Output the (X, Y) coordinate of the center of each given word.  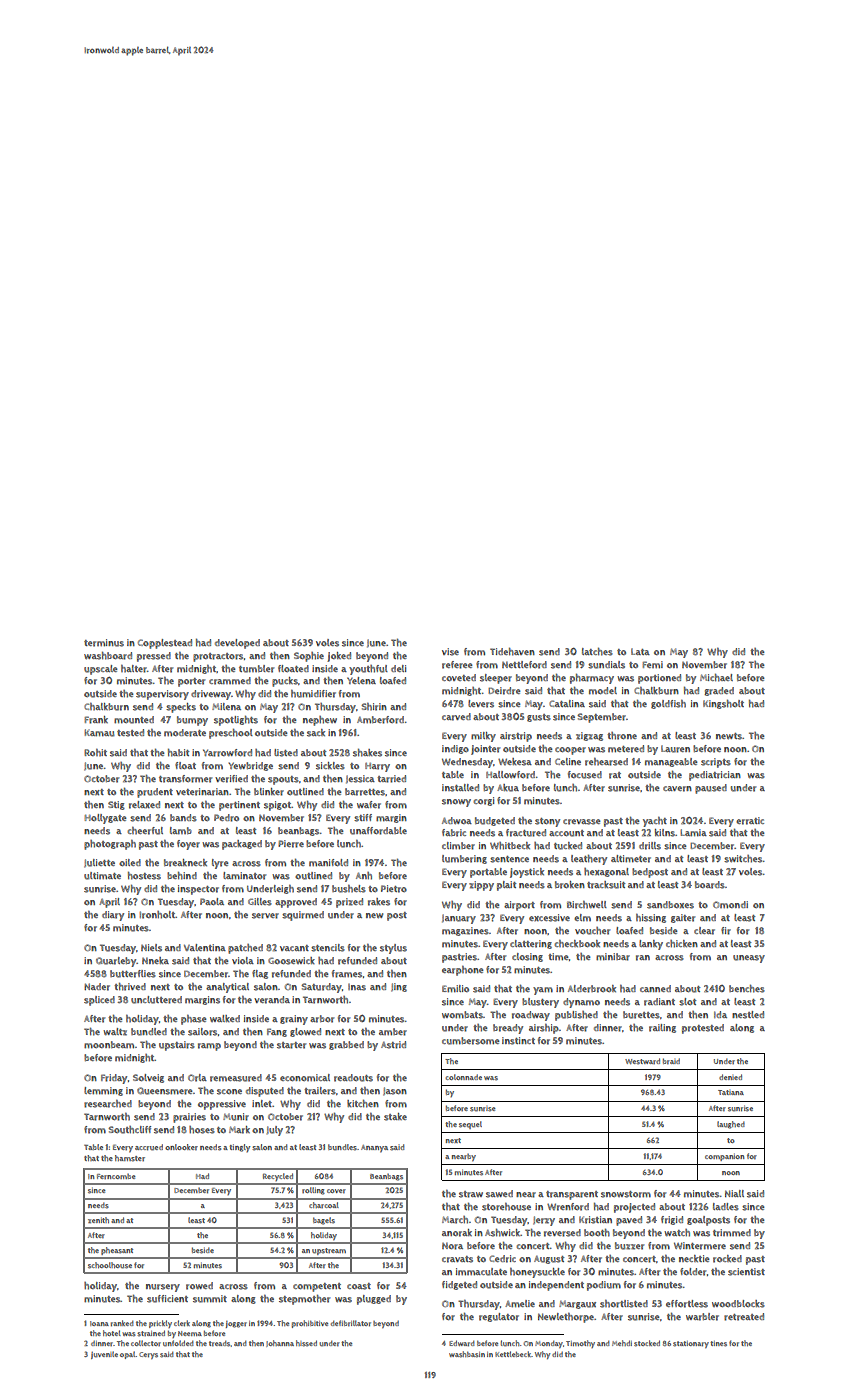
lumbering (464, 859)
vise (450, 652)
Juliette (99, 863)
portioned (659, 679)
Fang (277, 1032)
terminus (104, 643)
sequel (470, 1125)
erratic (750, 821)
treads (220, 1344)
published (576, 1016)
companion (724, 1157)
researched (108, 1104)
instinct (518, 1041)
